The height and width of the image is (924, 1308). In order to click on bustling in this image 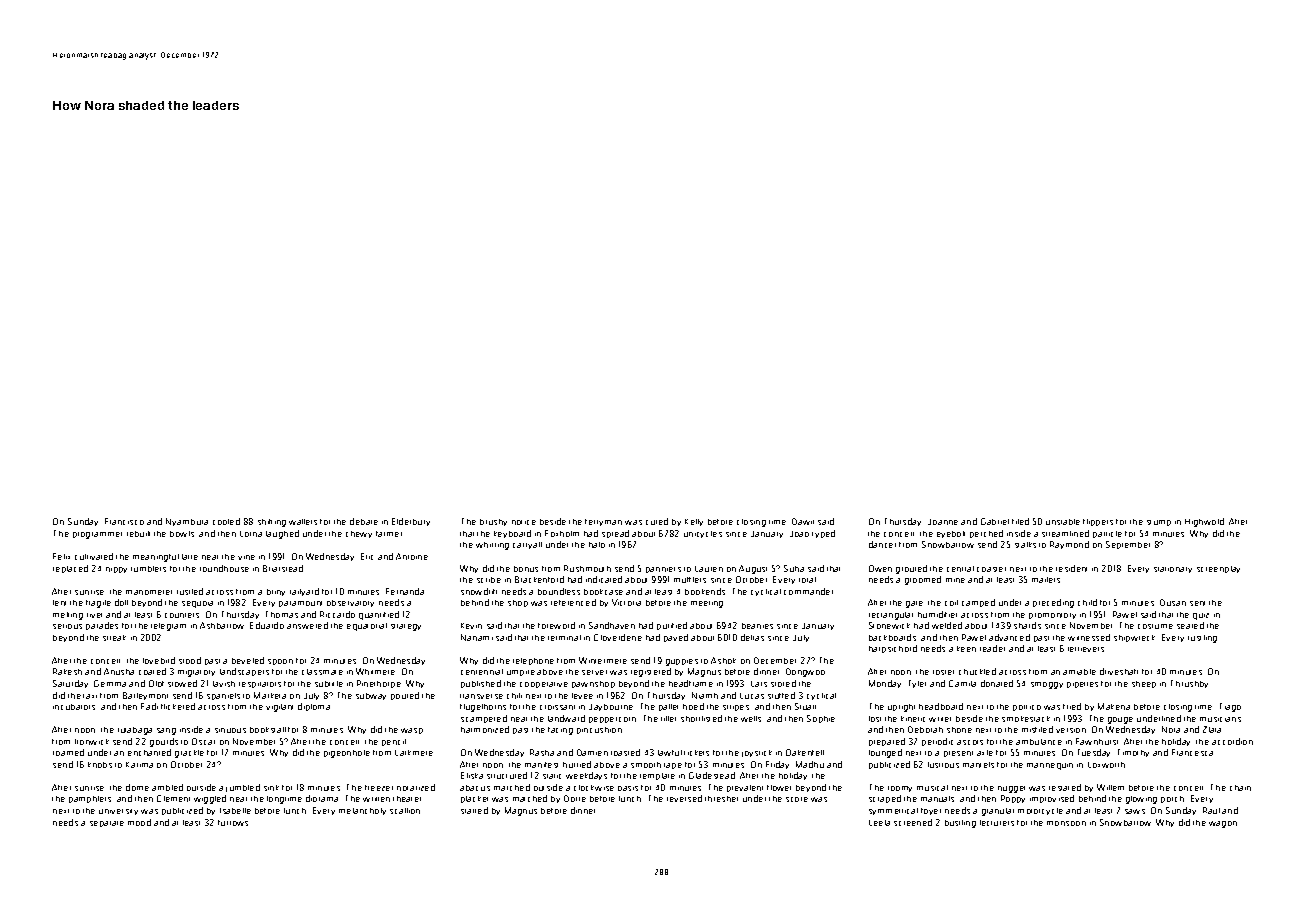, I will do `click(960, 824)`.
